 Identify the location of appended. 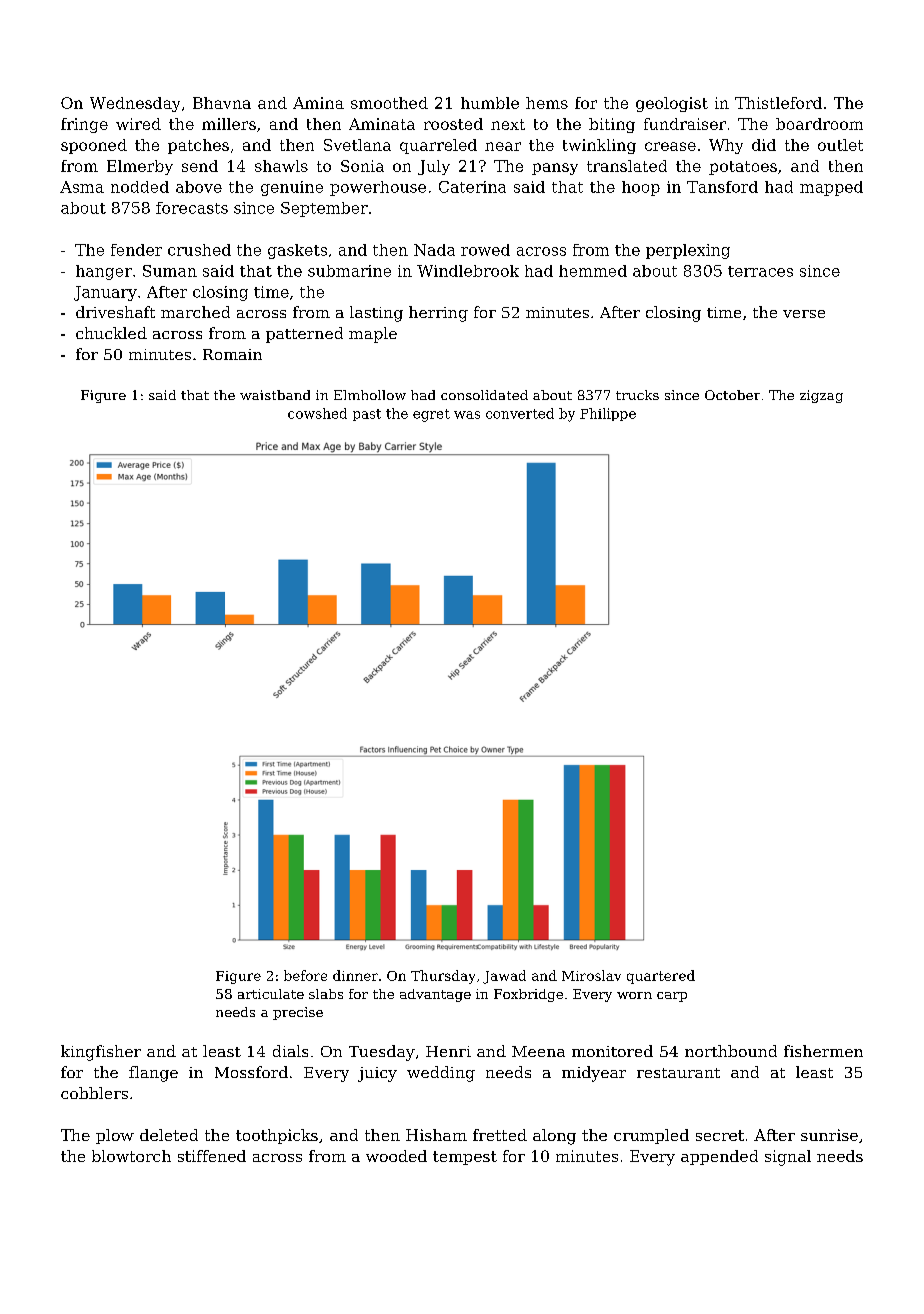
(719, 1157).
